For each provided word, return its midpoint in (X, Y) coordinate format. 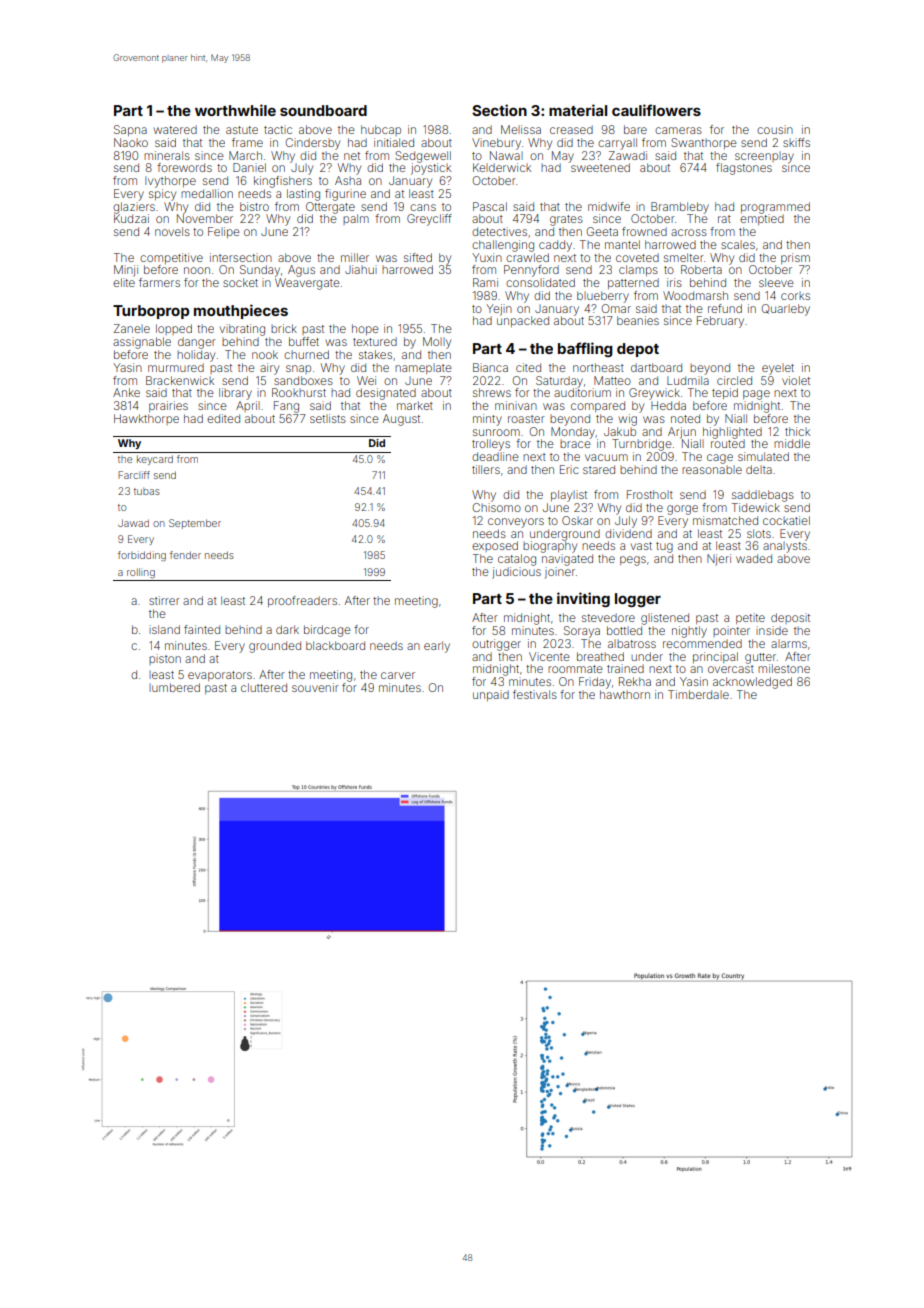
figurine (345, 195)
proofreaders (302, 601)
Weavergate (307, 284)
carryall (617, 144)
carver (398, 675)
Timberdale (698, 694)
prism (795, 258)
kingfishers (283, 182)
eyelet (778, 369)
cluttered (264, 687)
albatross (632, 644)
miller (355, 257)
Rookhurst (299, 392)
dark (287, 629)
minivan (516, 405)
